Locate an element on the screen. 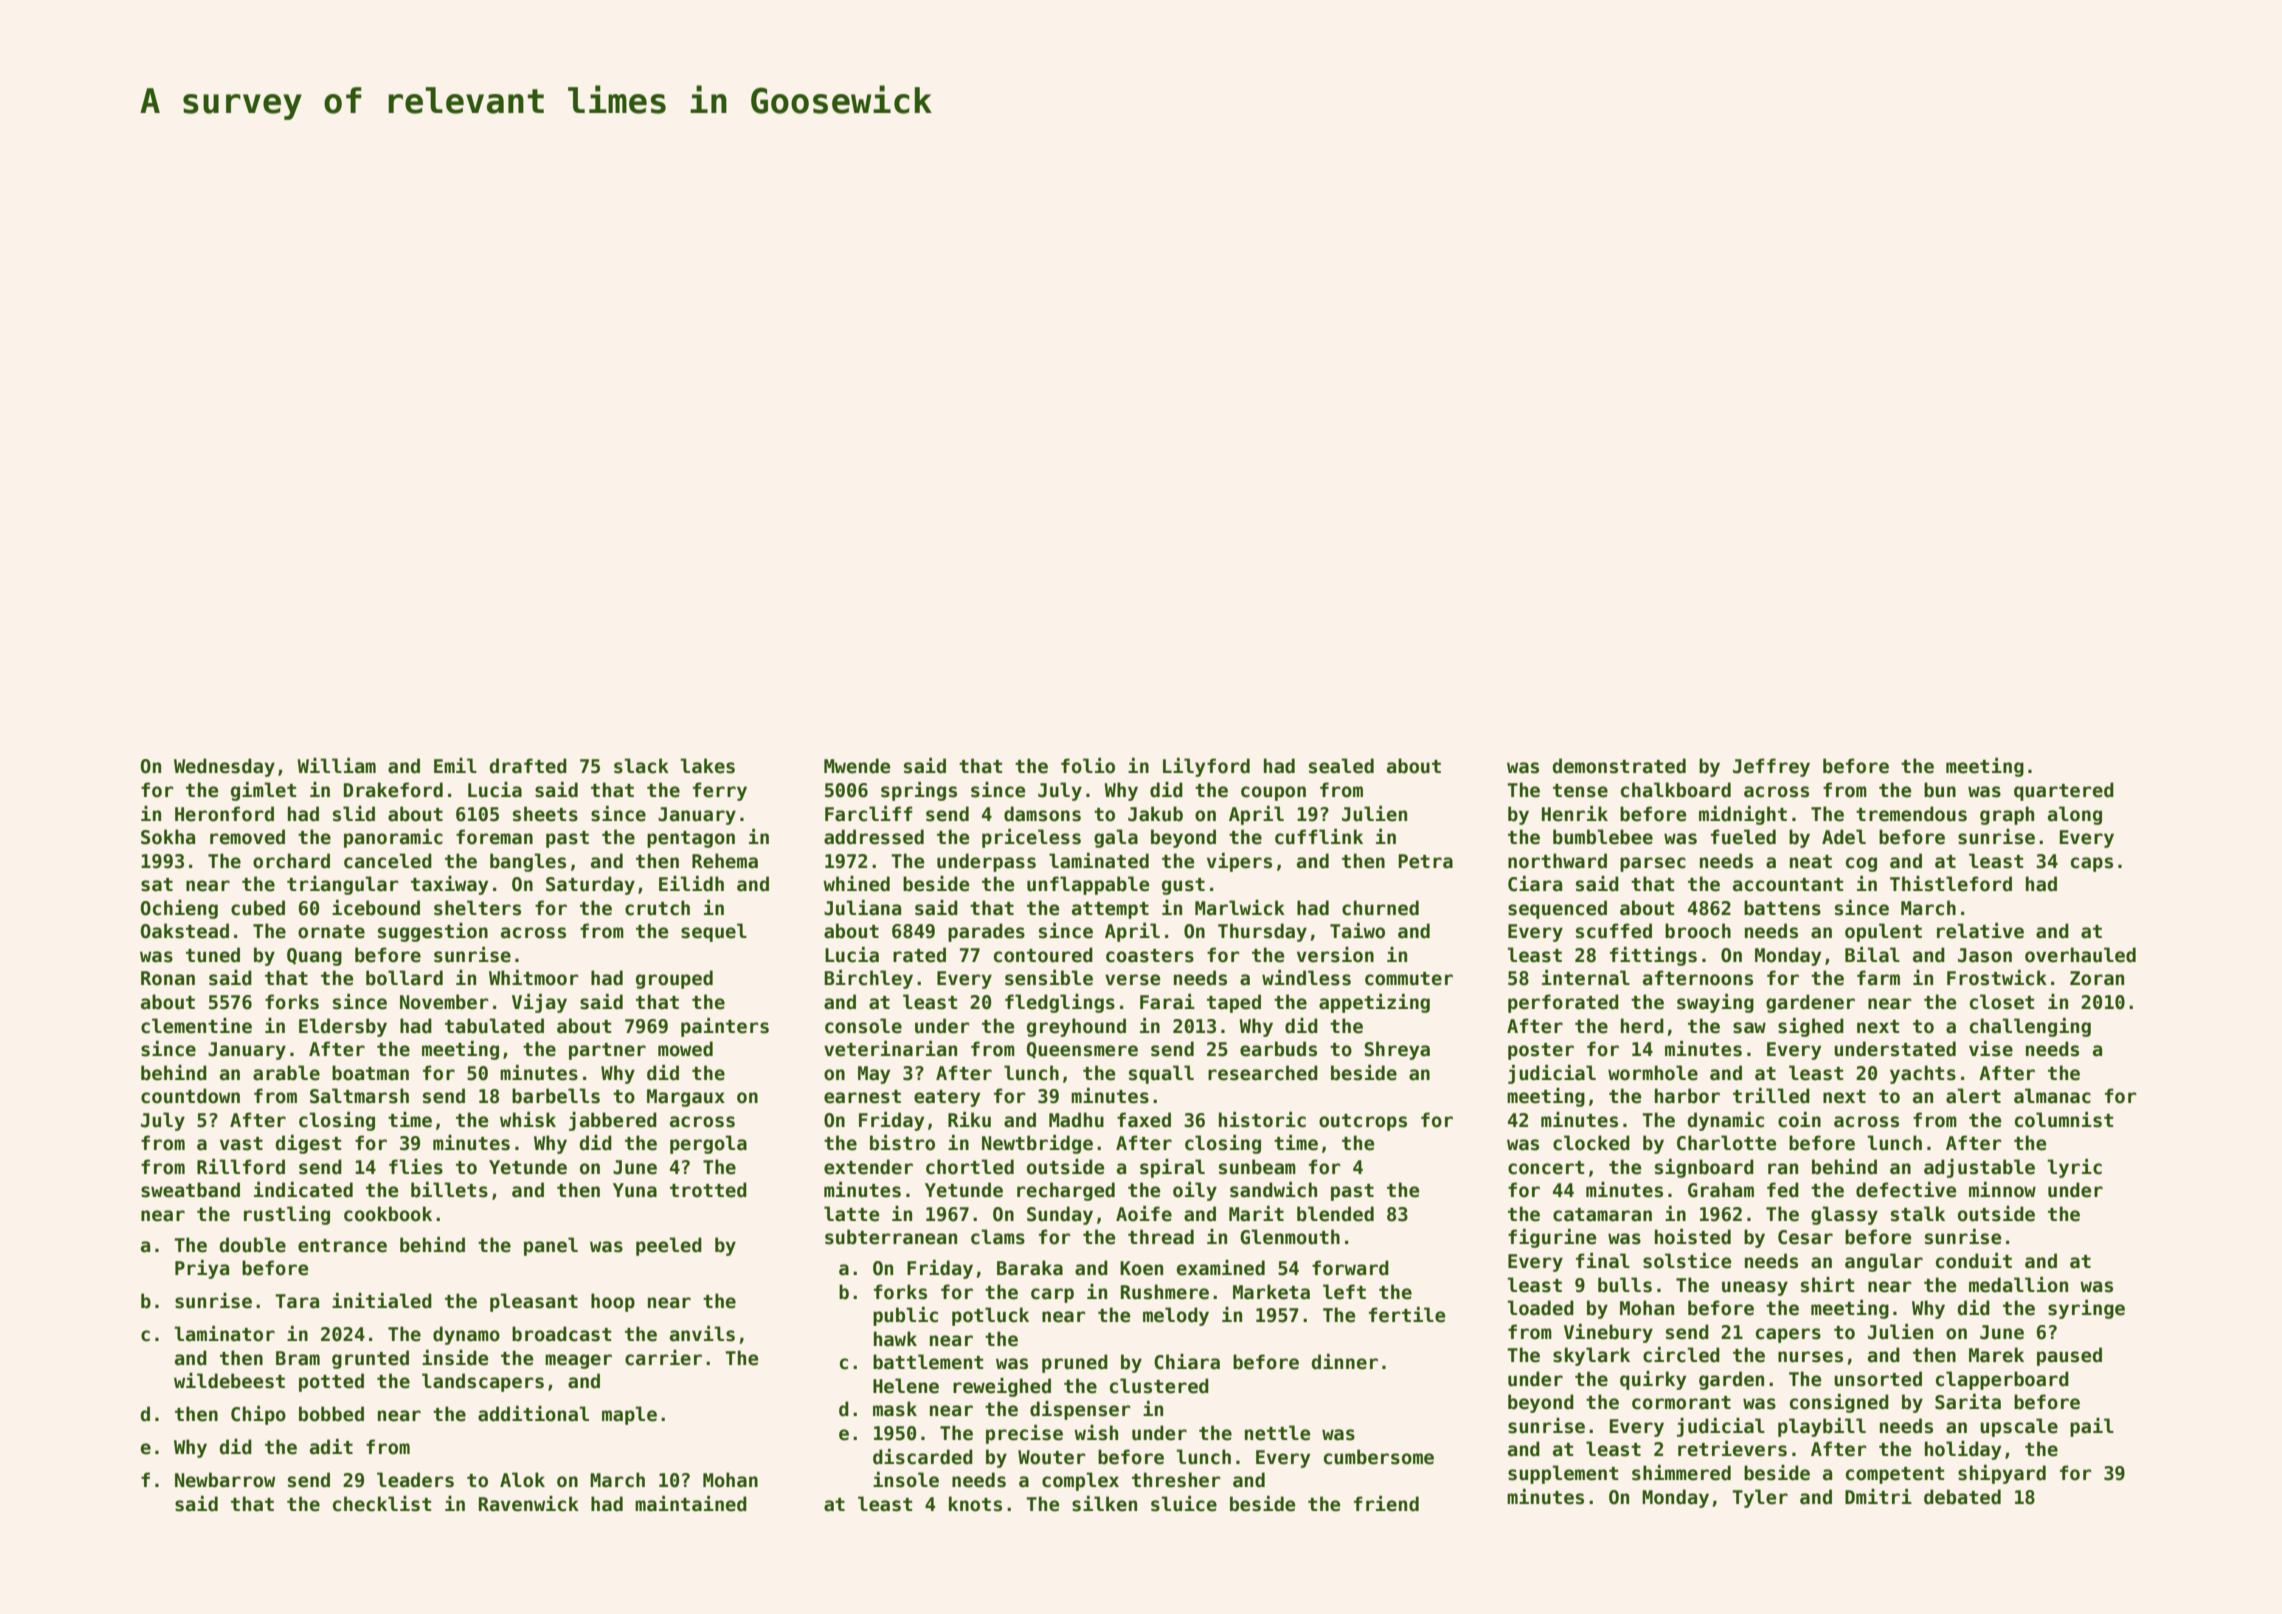 The width and height of the screenshot is (2282, 1614). checklist is located at coordinates (382, 1504).
